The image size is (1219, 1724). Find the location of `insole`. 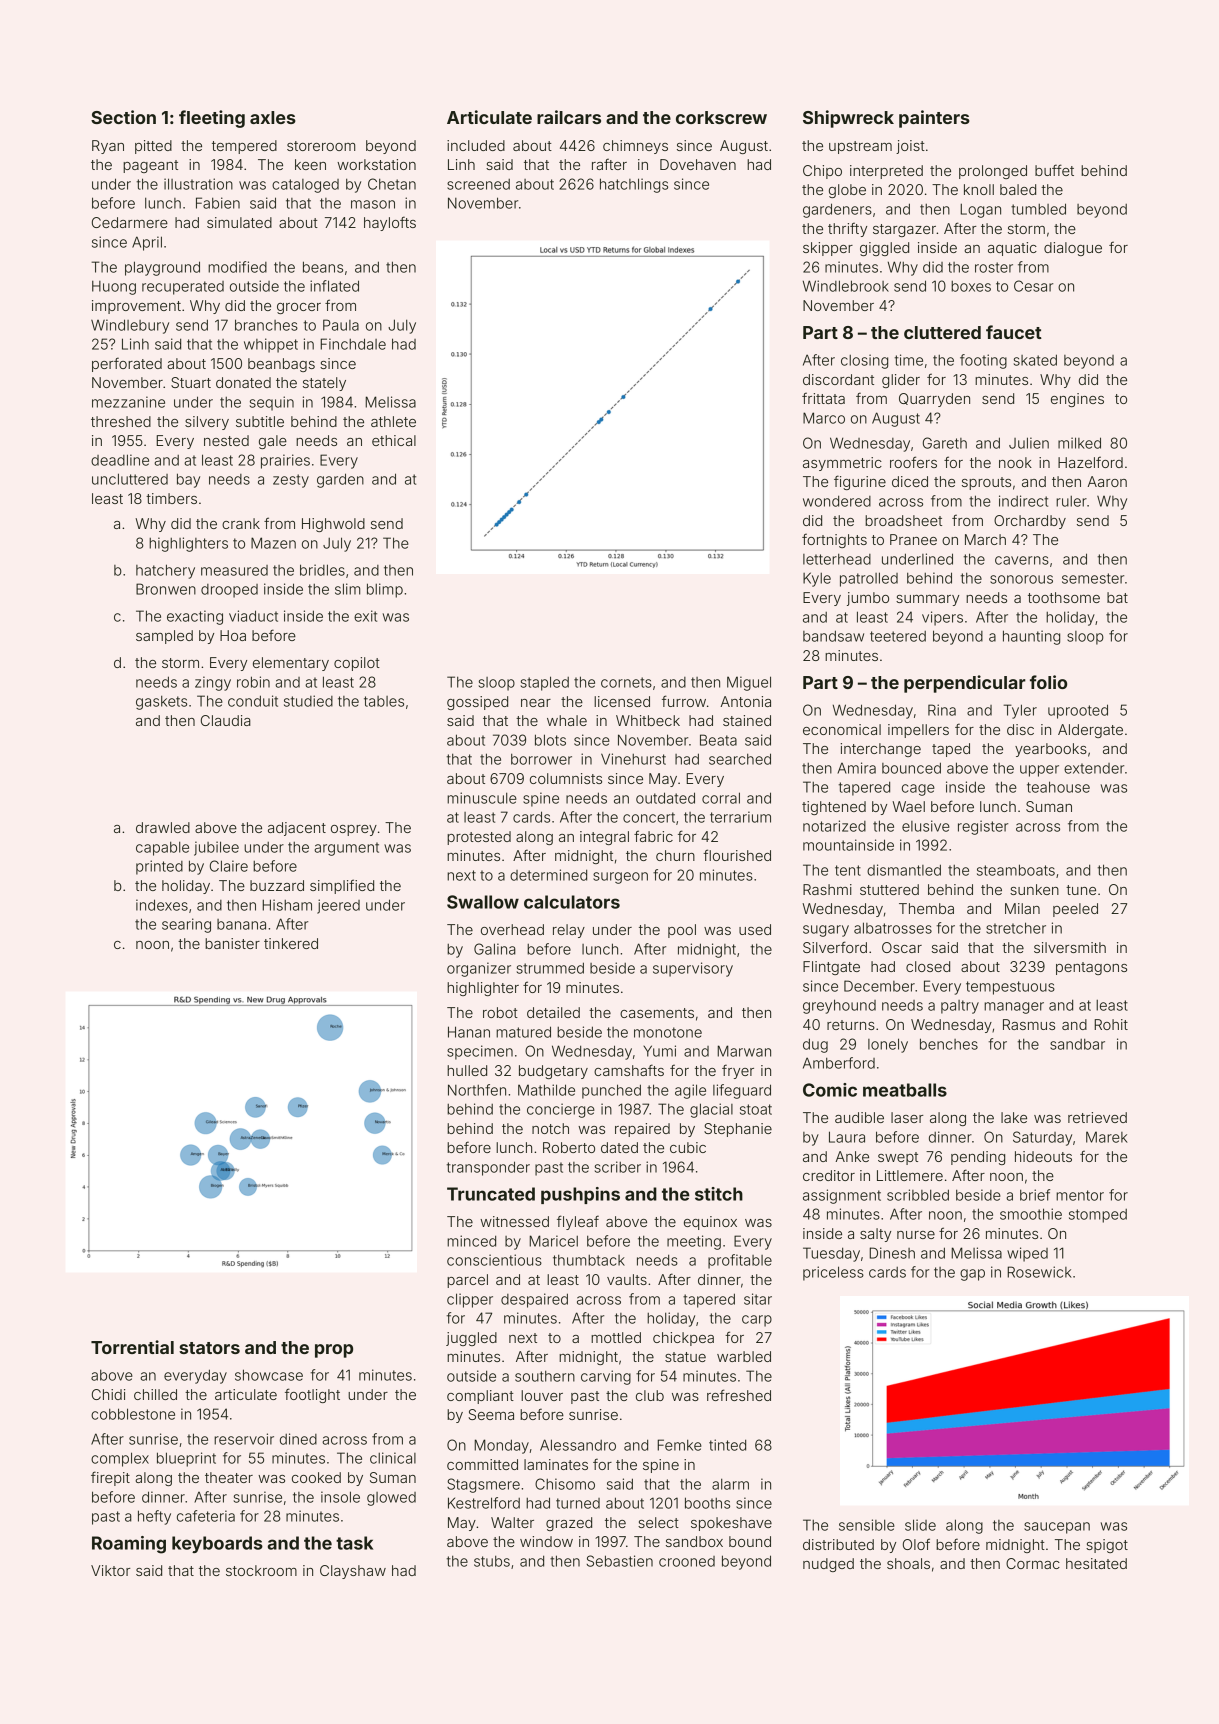

insole is located at coordinates (340, 1497).
